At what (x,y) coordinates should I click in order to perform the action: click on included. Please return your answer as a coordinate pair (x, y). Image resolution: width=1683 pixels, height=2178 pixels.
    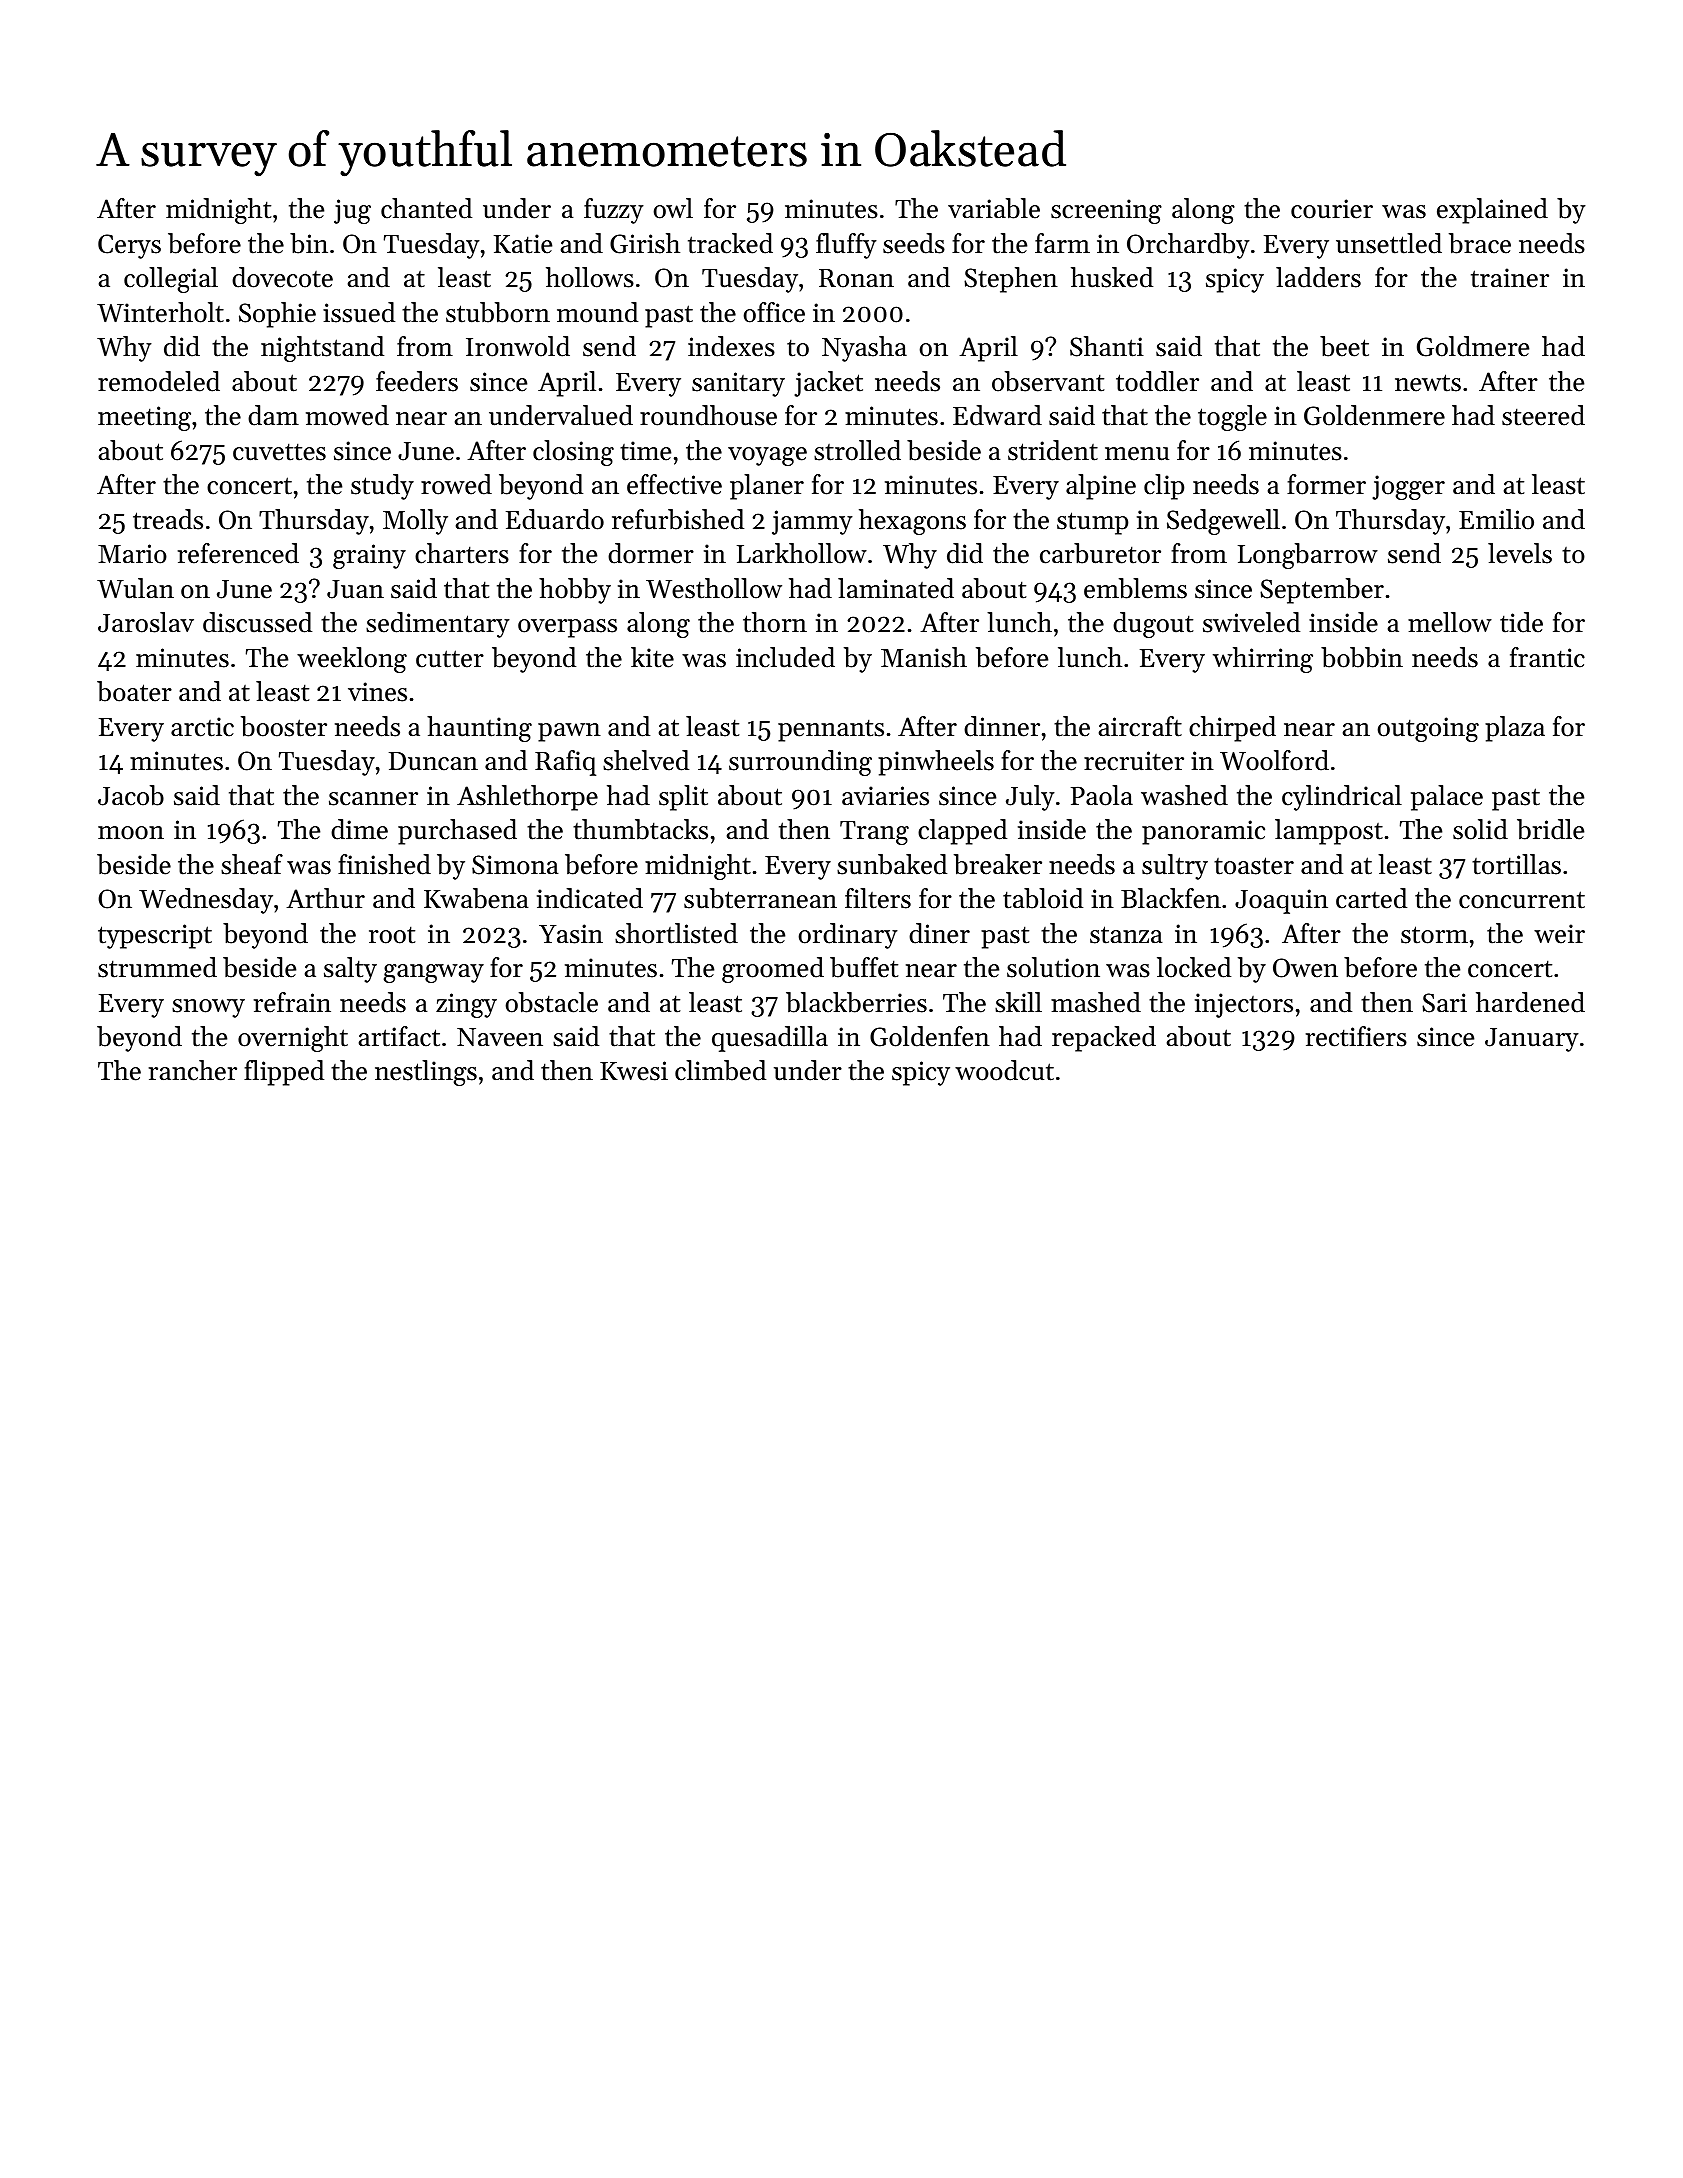
    Looking at the image, I should click on (785, 657).
